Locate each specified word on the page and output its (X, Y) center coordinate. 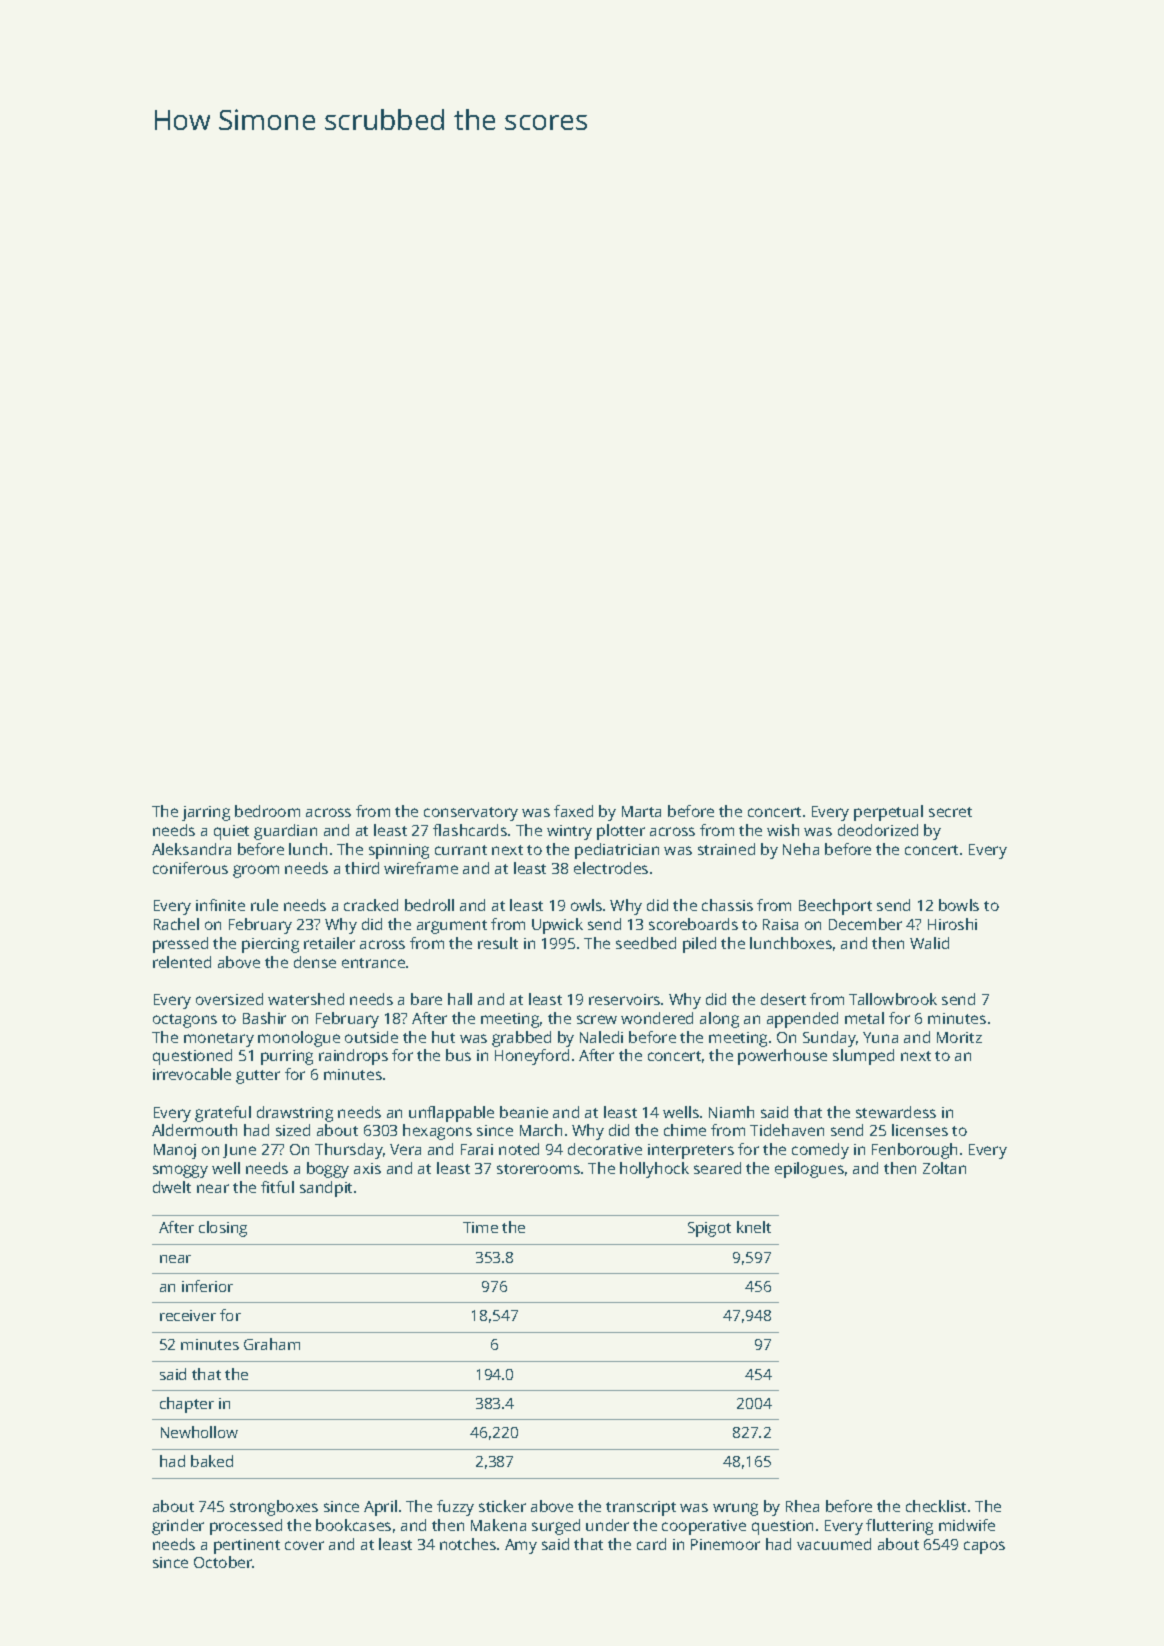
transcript (641, 1508)
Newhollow (199, 1432)
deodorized (878, 830)
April (380, 1508)
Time (480, 1227)
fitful (277, 1187)
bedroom (267, 811)
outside (371, 1037)
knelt (754, 1227)
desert (783, 999)
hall (460, 999)
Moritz (959, 1037)
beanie (524, 1112)
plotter (621, 832)
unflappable (451, 1114)
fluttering (899, 1527)
